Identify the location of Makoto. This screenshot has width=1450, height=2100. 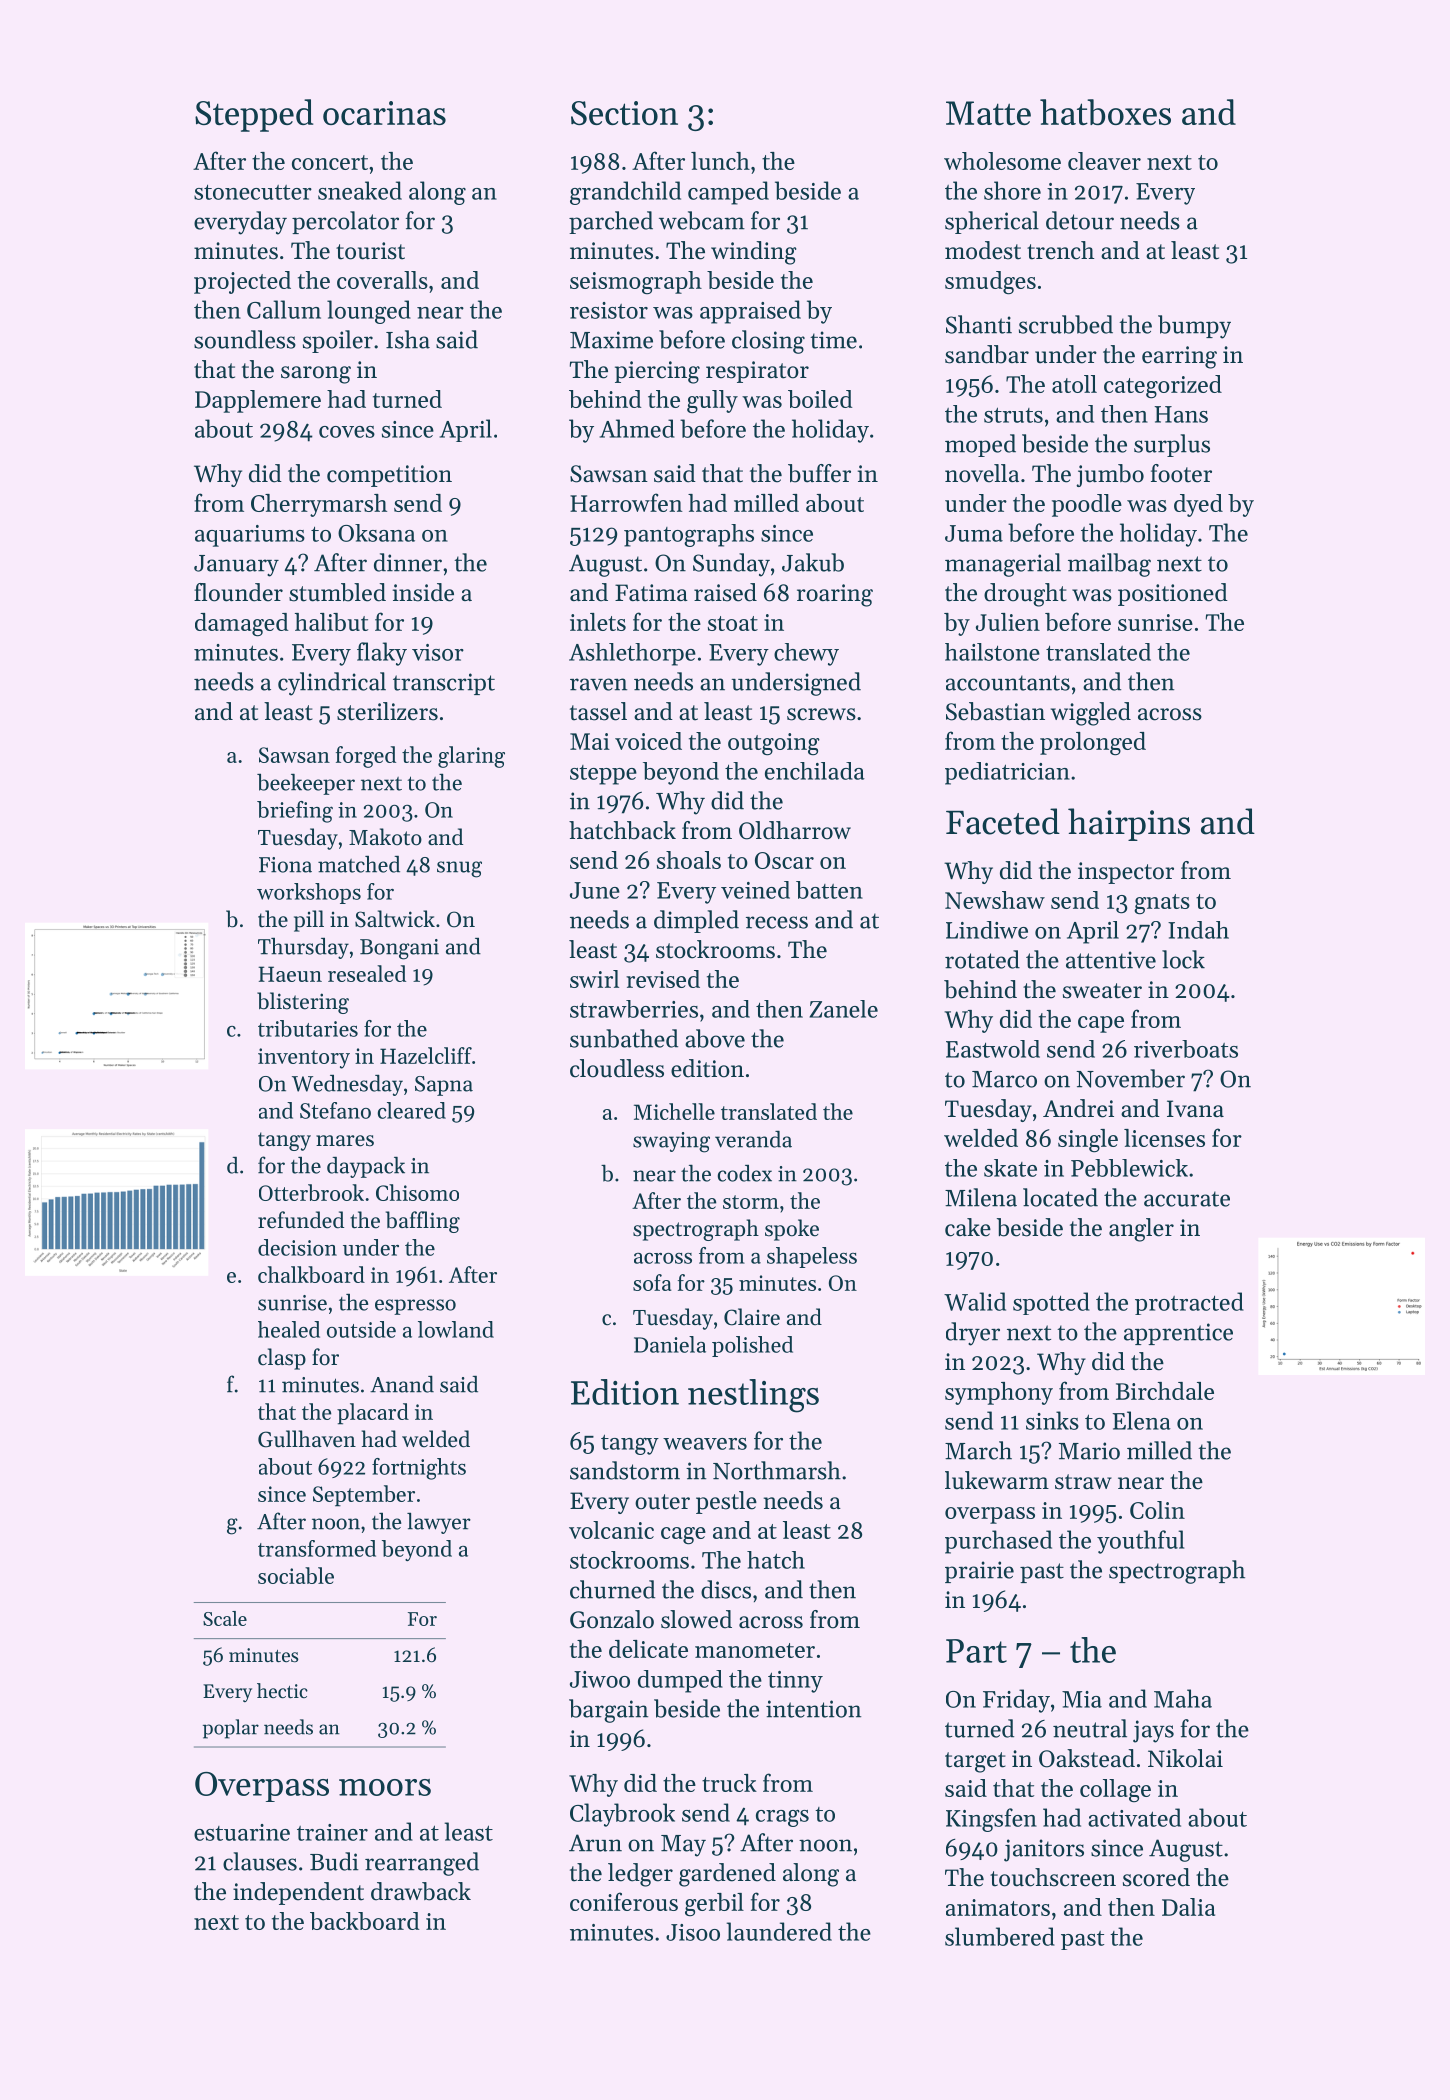
(385, 837).
